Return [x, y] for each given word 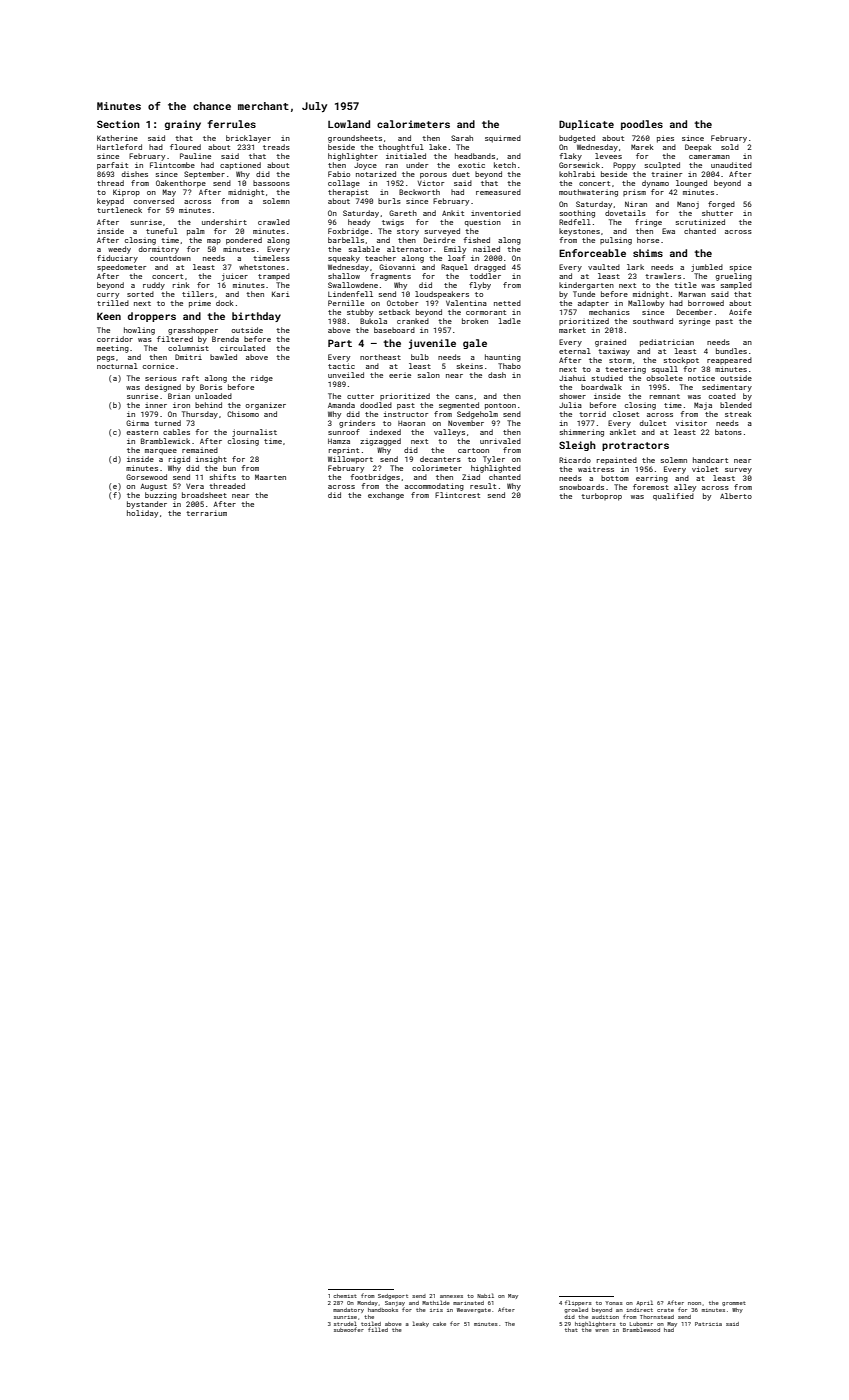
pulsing [616, 241]
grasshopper [193, 331]
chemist [345, 1296]
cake [439, 1324]
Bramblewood [641, 1330]
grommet [734, 1303]
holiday [142, 514]
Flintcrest [457, 495]
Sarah [462, 138]
